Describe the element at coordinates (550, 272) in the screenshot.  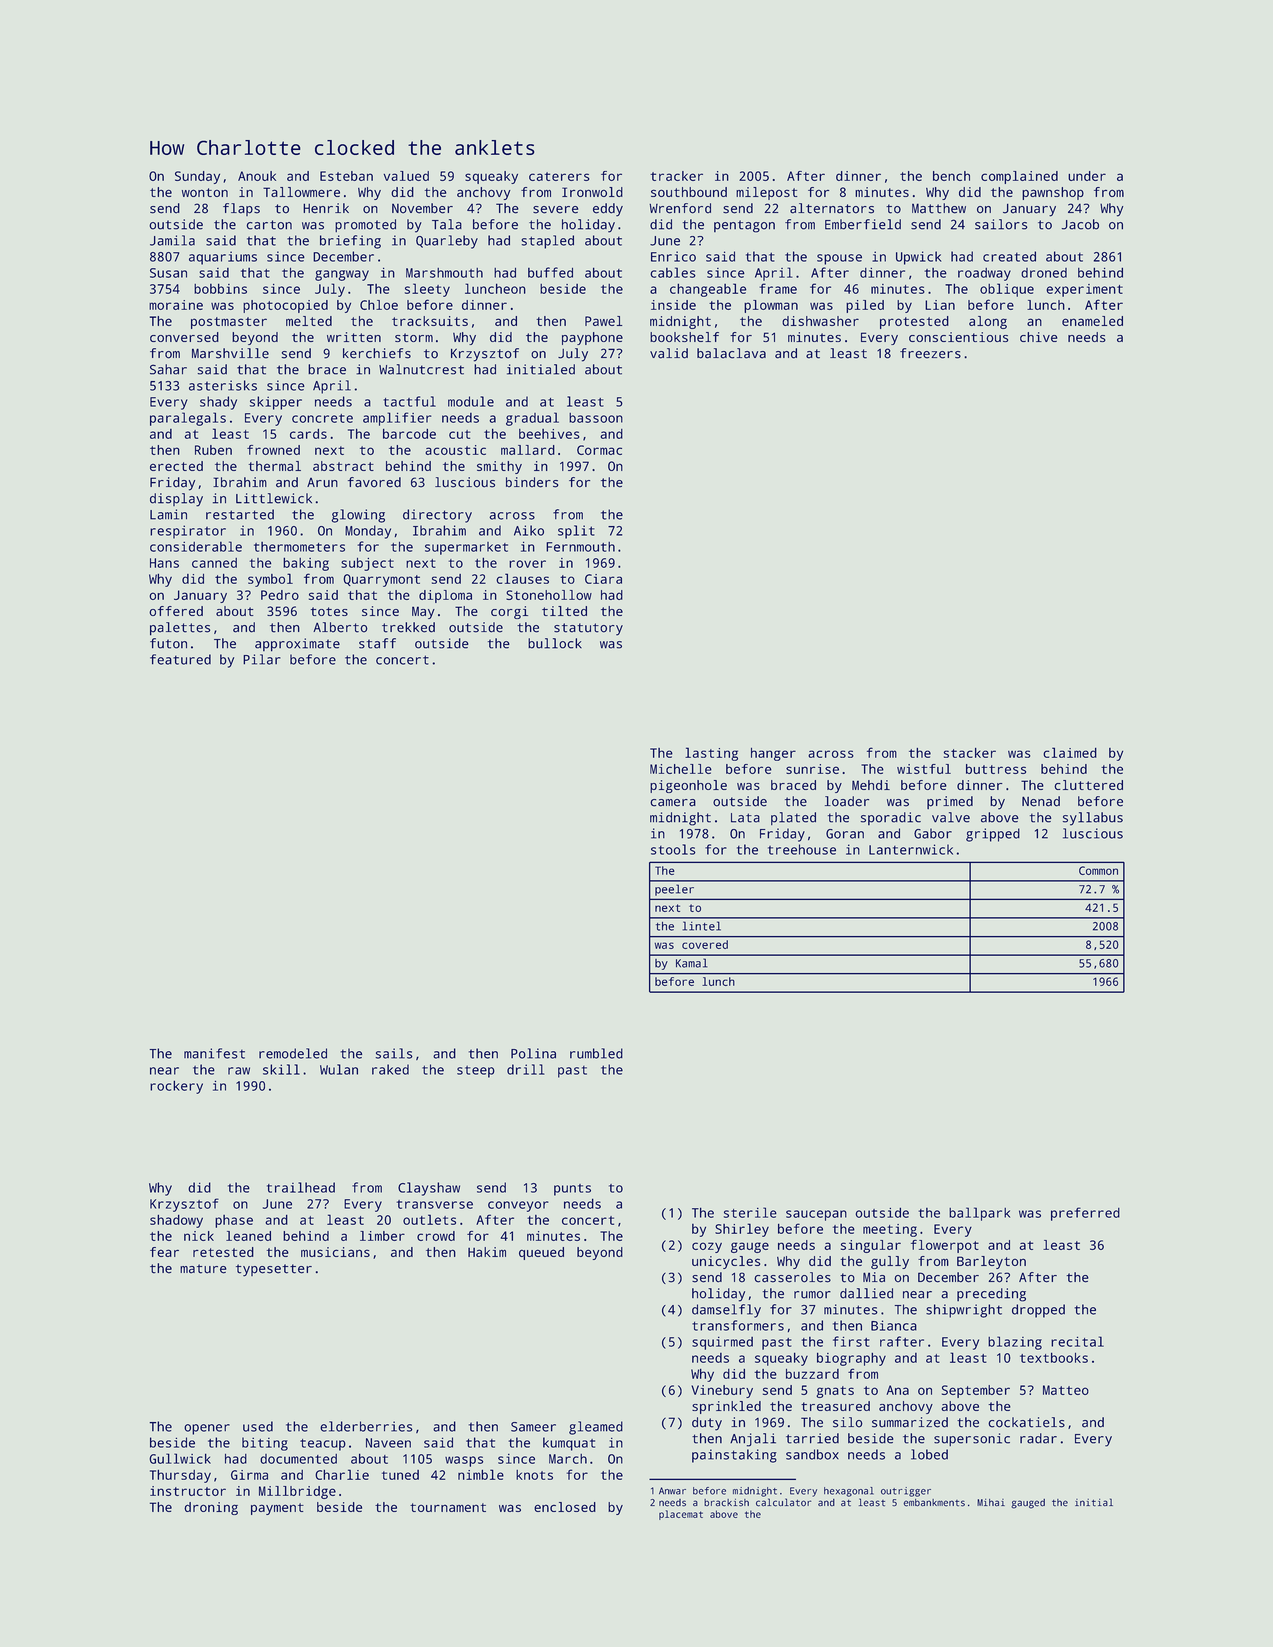
I see `buffed` at that location.
